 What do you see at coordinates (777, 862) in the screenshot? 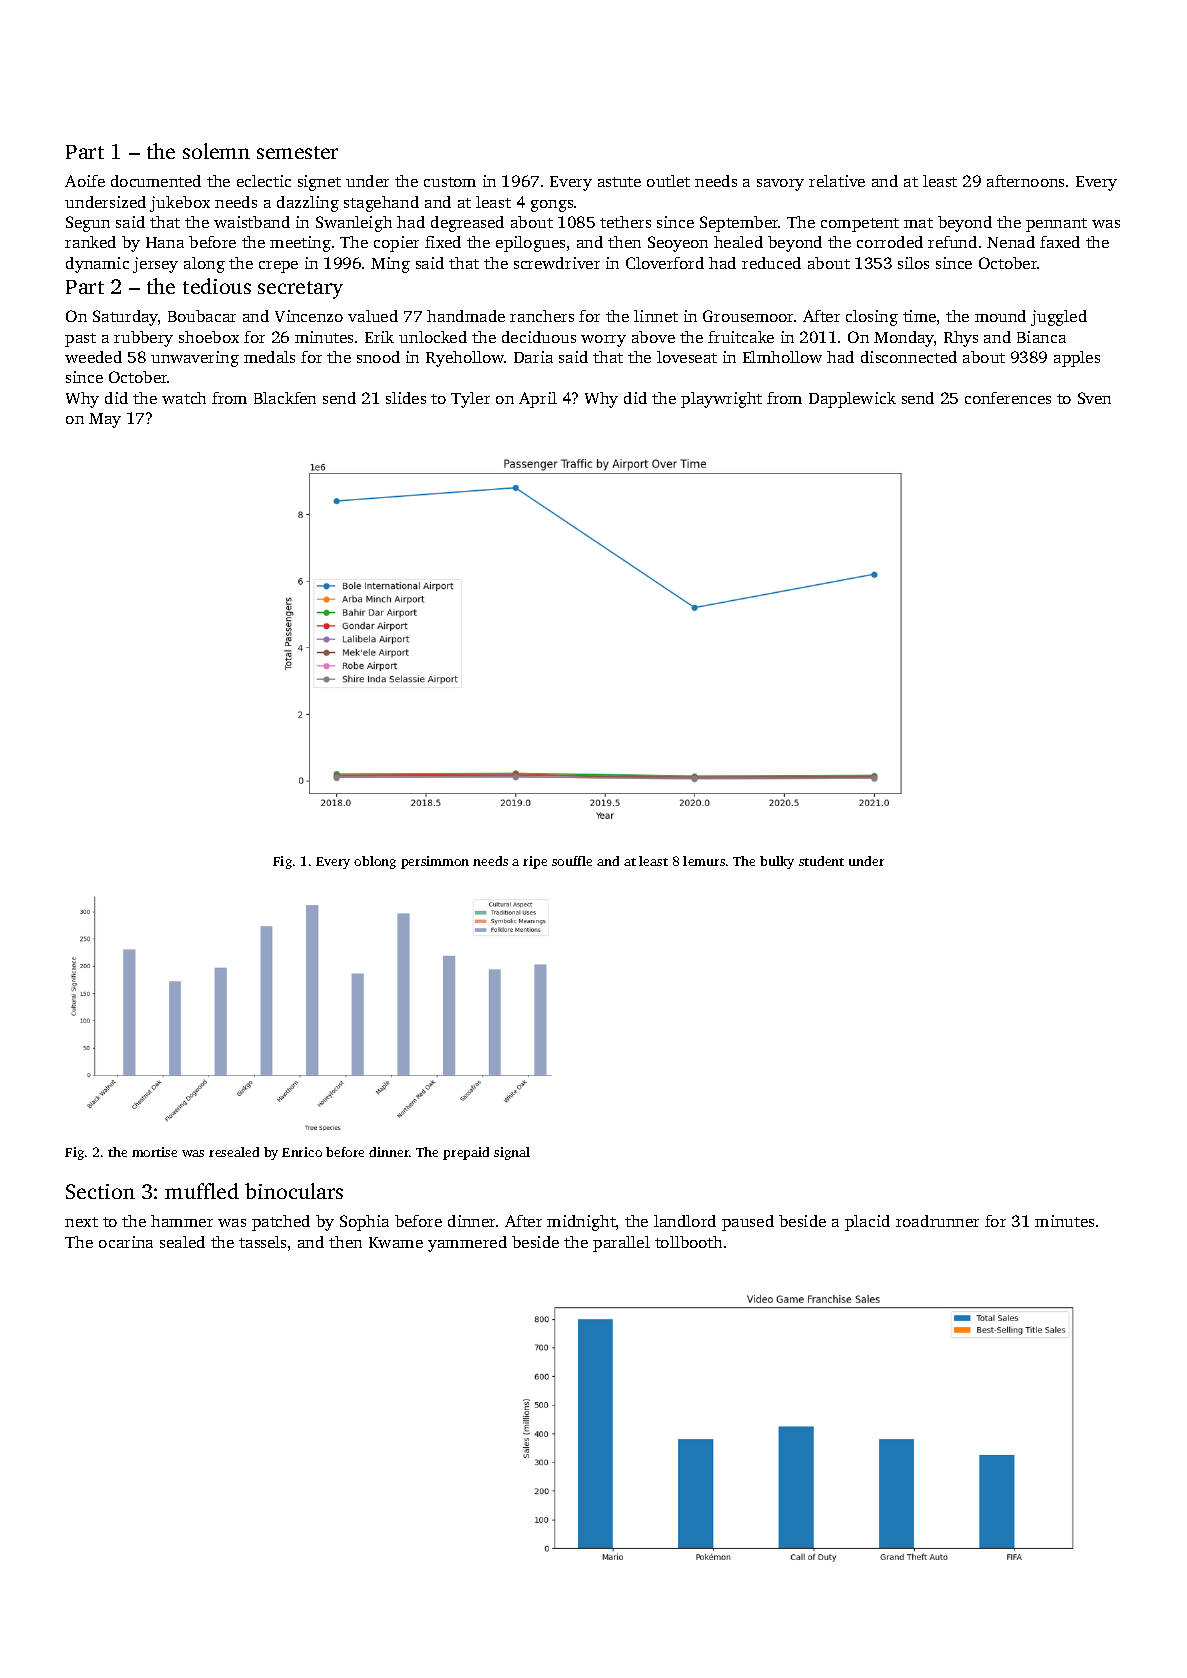
I see `bulky` at bounding box center [777, 862].
